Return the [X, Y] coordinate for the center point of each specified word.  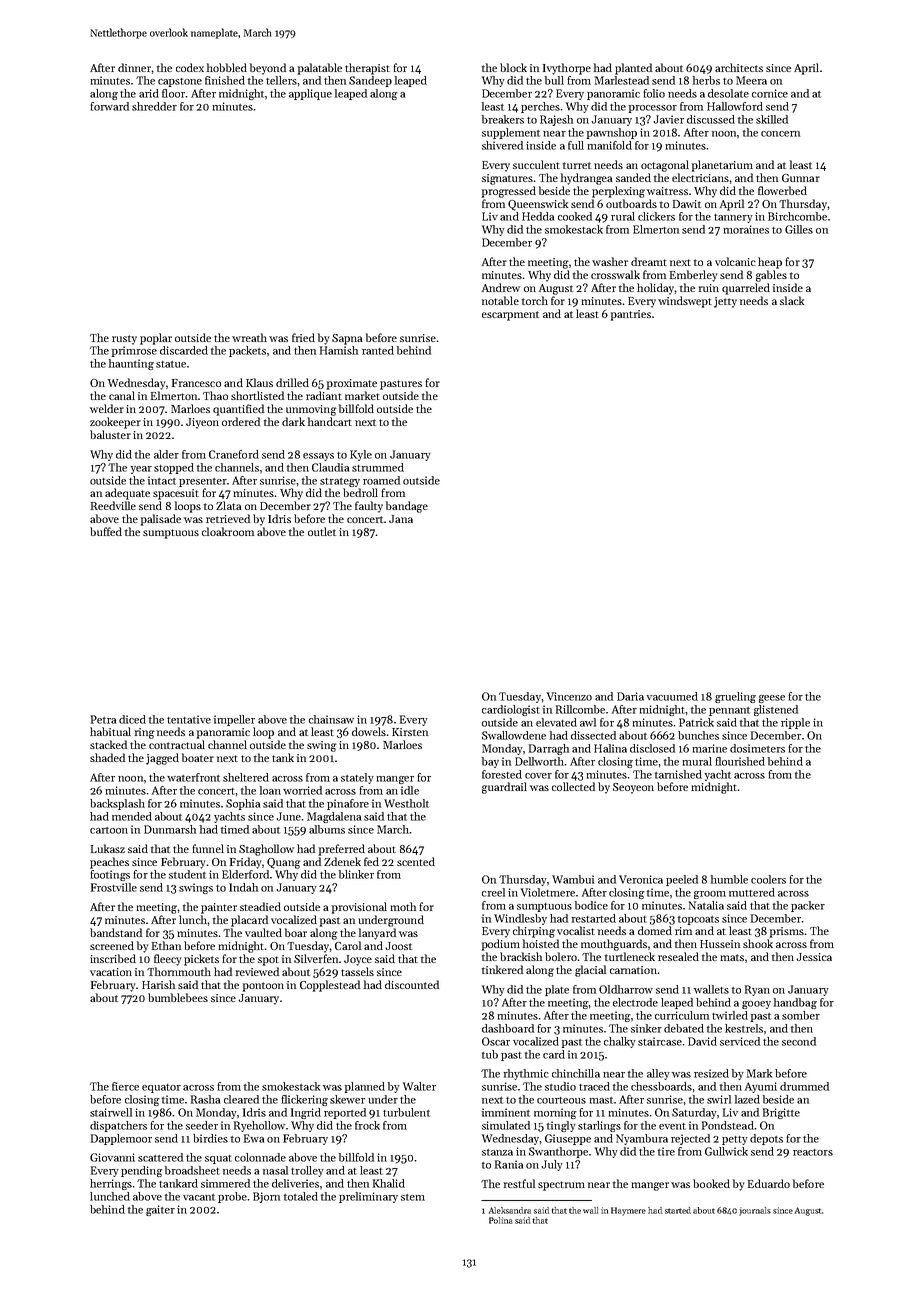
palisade [161, 520]
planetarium [722, 166]
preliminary [368, 1197]
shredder [154, 106]
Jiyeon [202, 423]
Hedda [538, 216]
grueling [735, 697]
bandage [407, 507]
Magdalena [334, 817]
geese [772, 699]
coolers [768, 879]
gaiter [160, 1210]
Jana [401, 519]
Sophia [243, 804]
